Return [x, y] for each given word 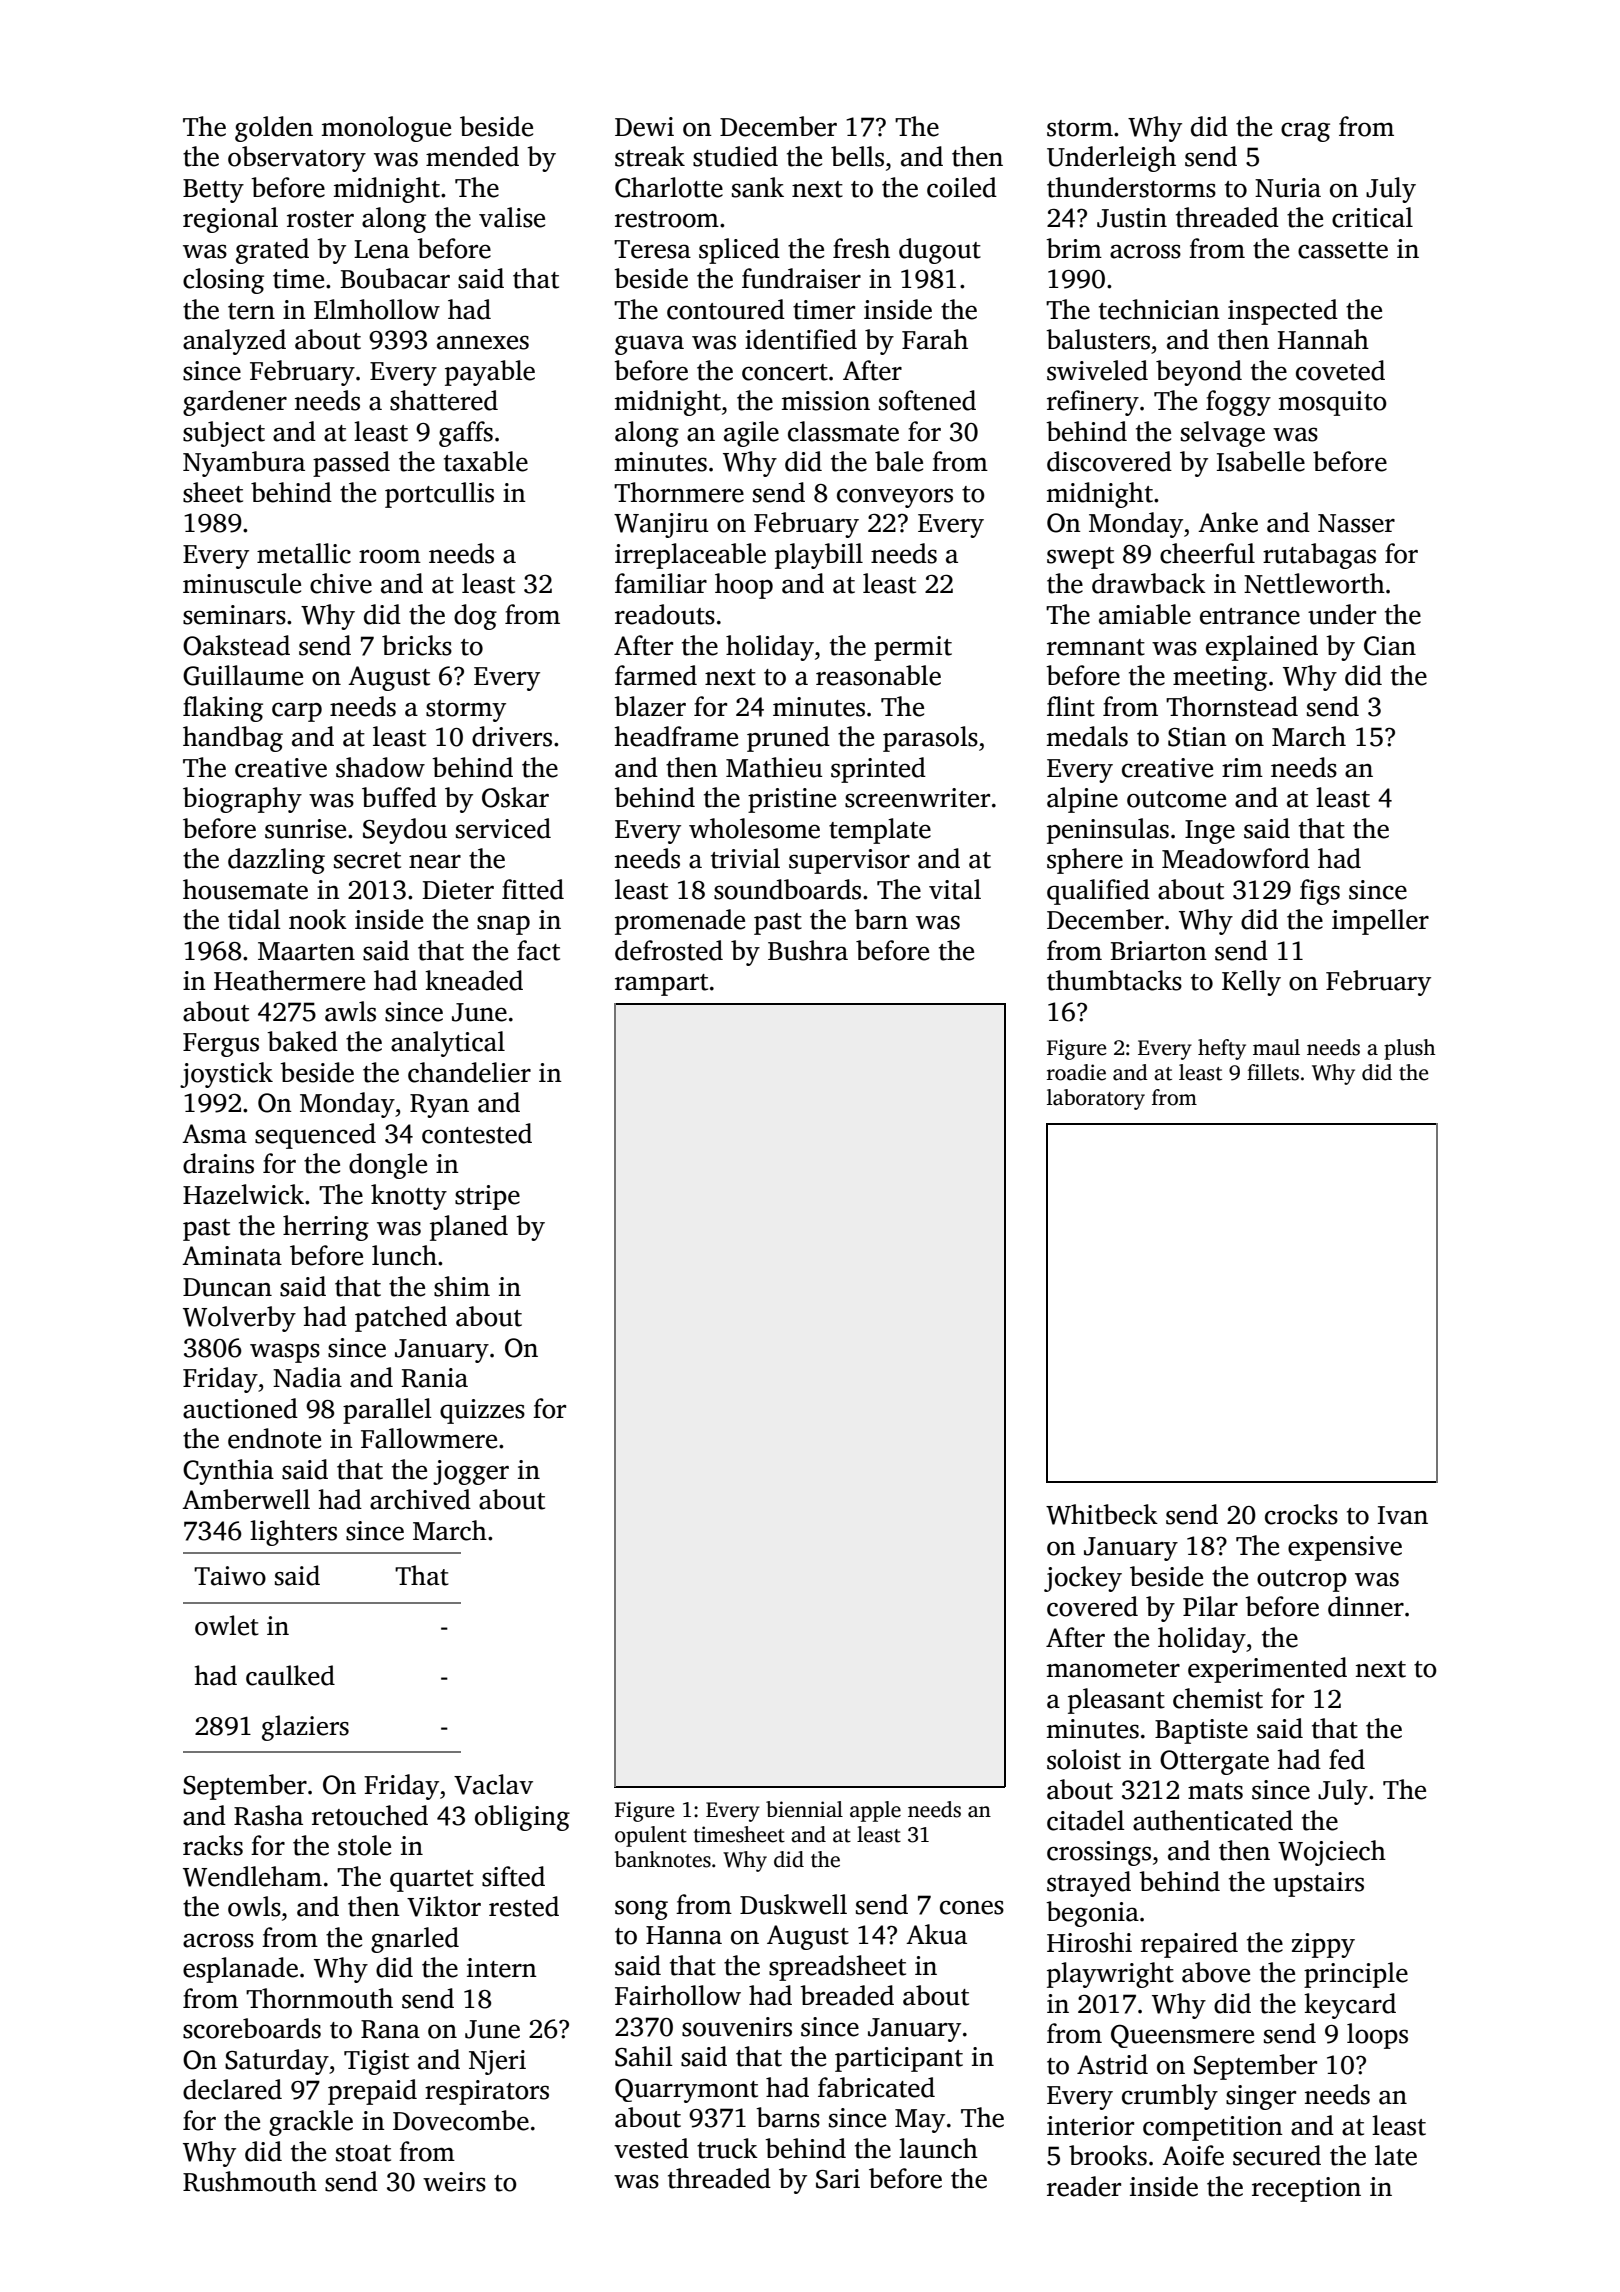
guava [649, 345]
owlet [227, 1625]
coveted [1340, 370]
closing [223, 281]
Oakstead [236, 645]
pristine [792, 800]
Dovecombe [461, 2120]
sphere [1085, 861]
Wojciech [1332, 1853]
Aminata [232, 1256]
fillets [1273, 1072]
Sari [838, 2179]
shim [462, 1286]
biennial [804, 1809]
